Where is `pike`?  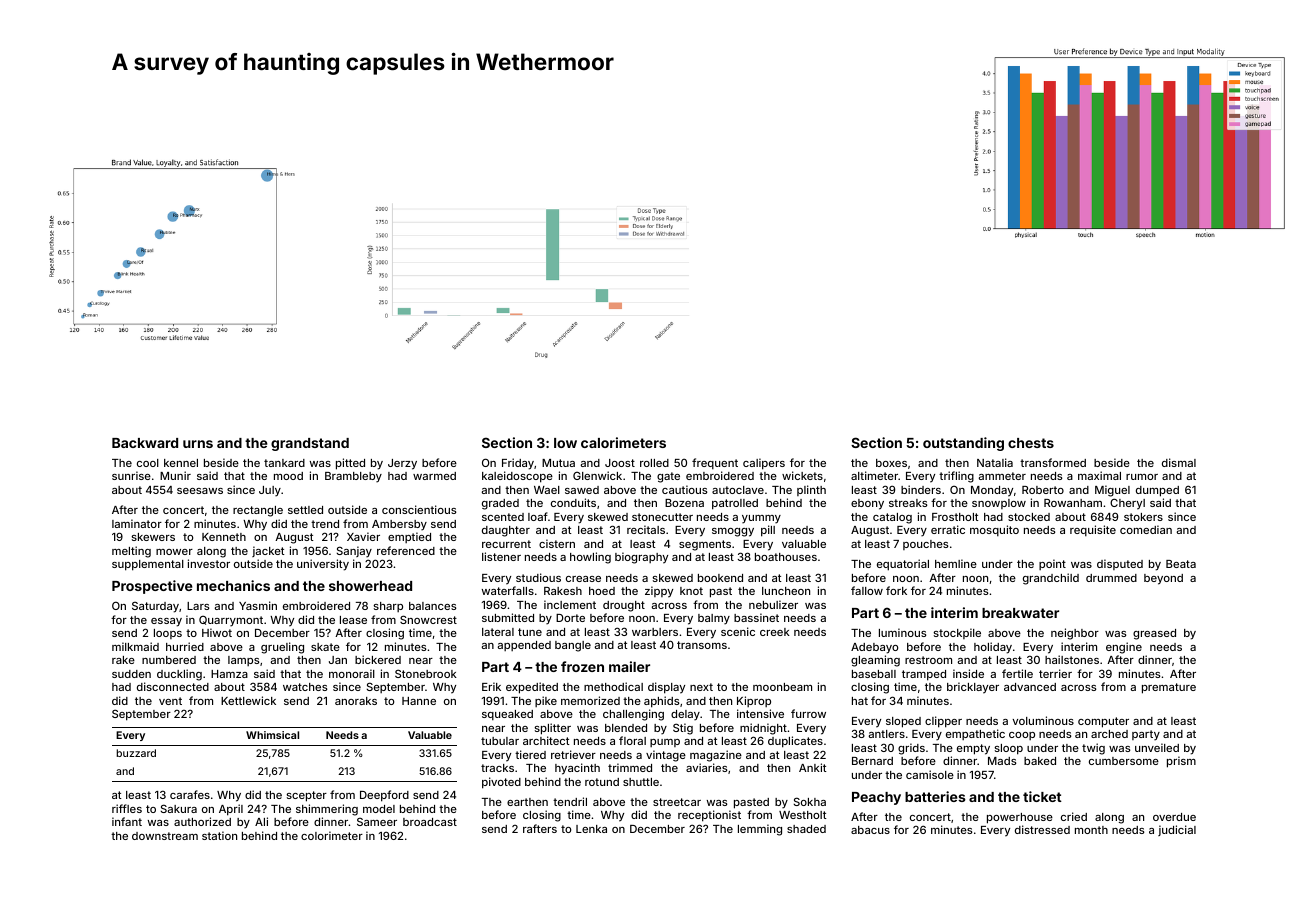
pike is located at coordinates (546, 701).
